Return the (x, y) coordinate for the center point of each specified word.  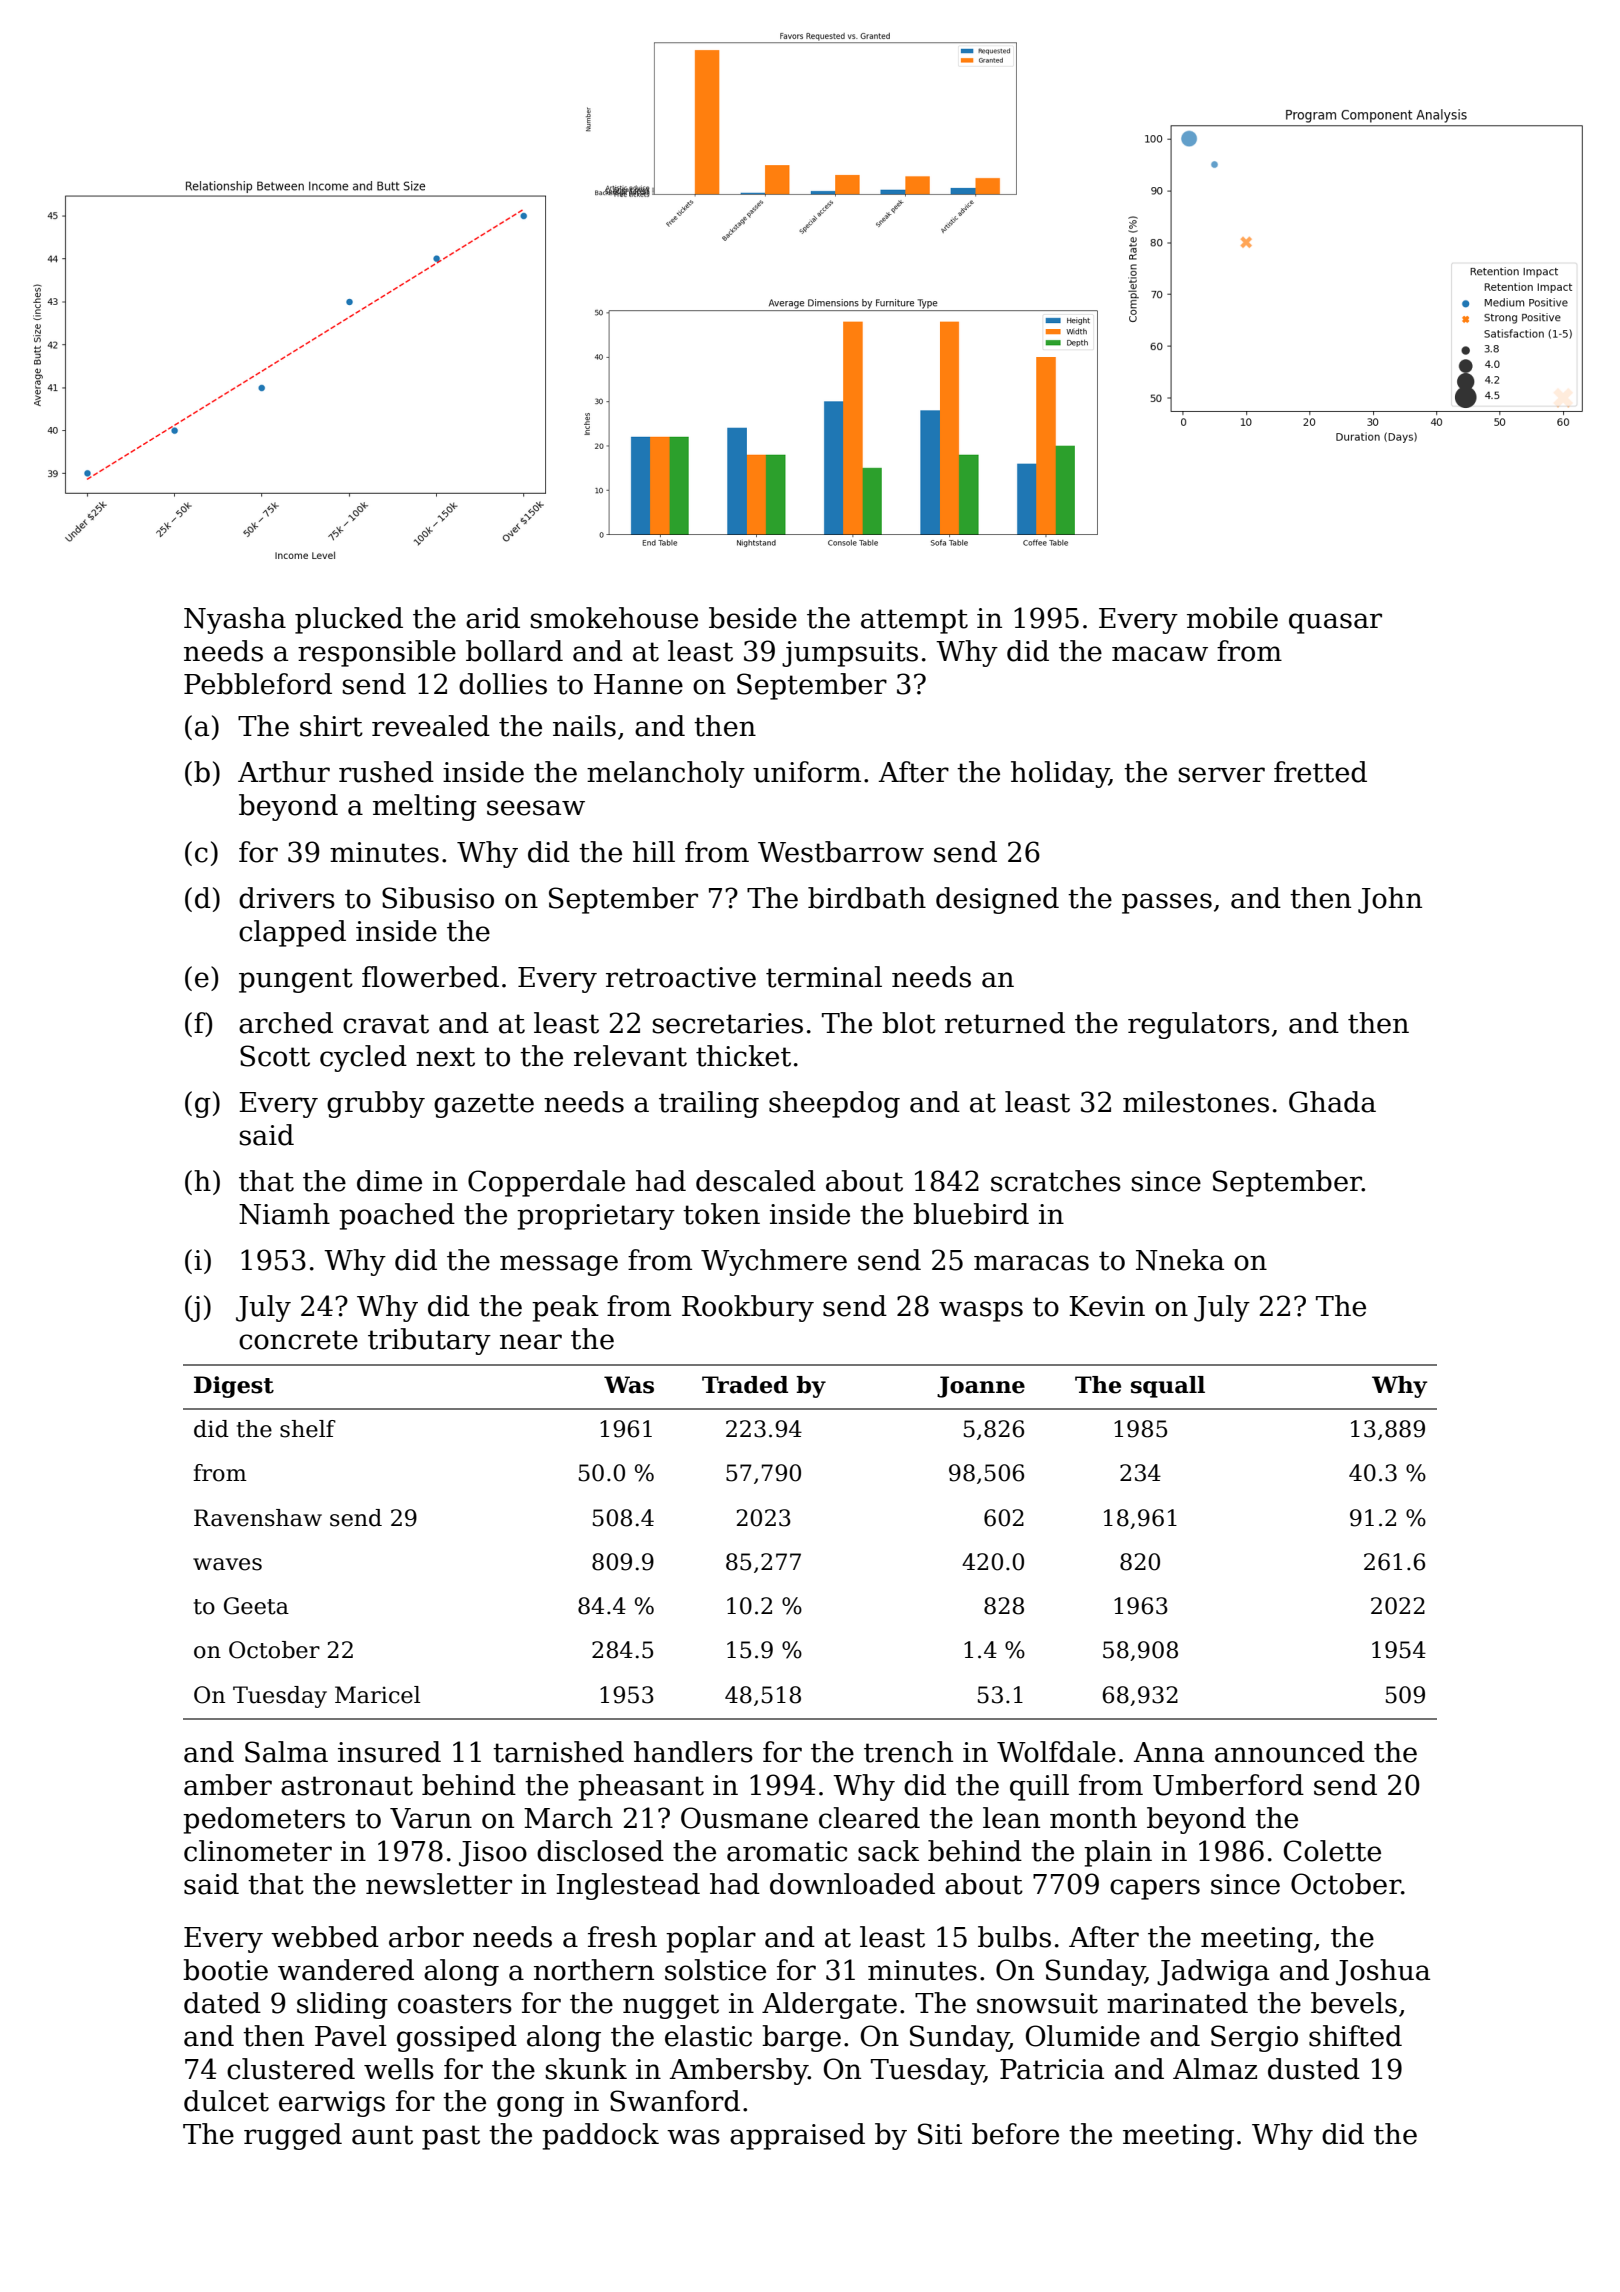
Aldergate (829, 2005)
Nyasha (235, 620)
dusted (1314, 2069)
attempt (914, 621)
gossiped (457, 2038)
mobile (1232, 618)
